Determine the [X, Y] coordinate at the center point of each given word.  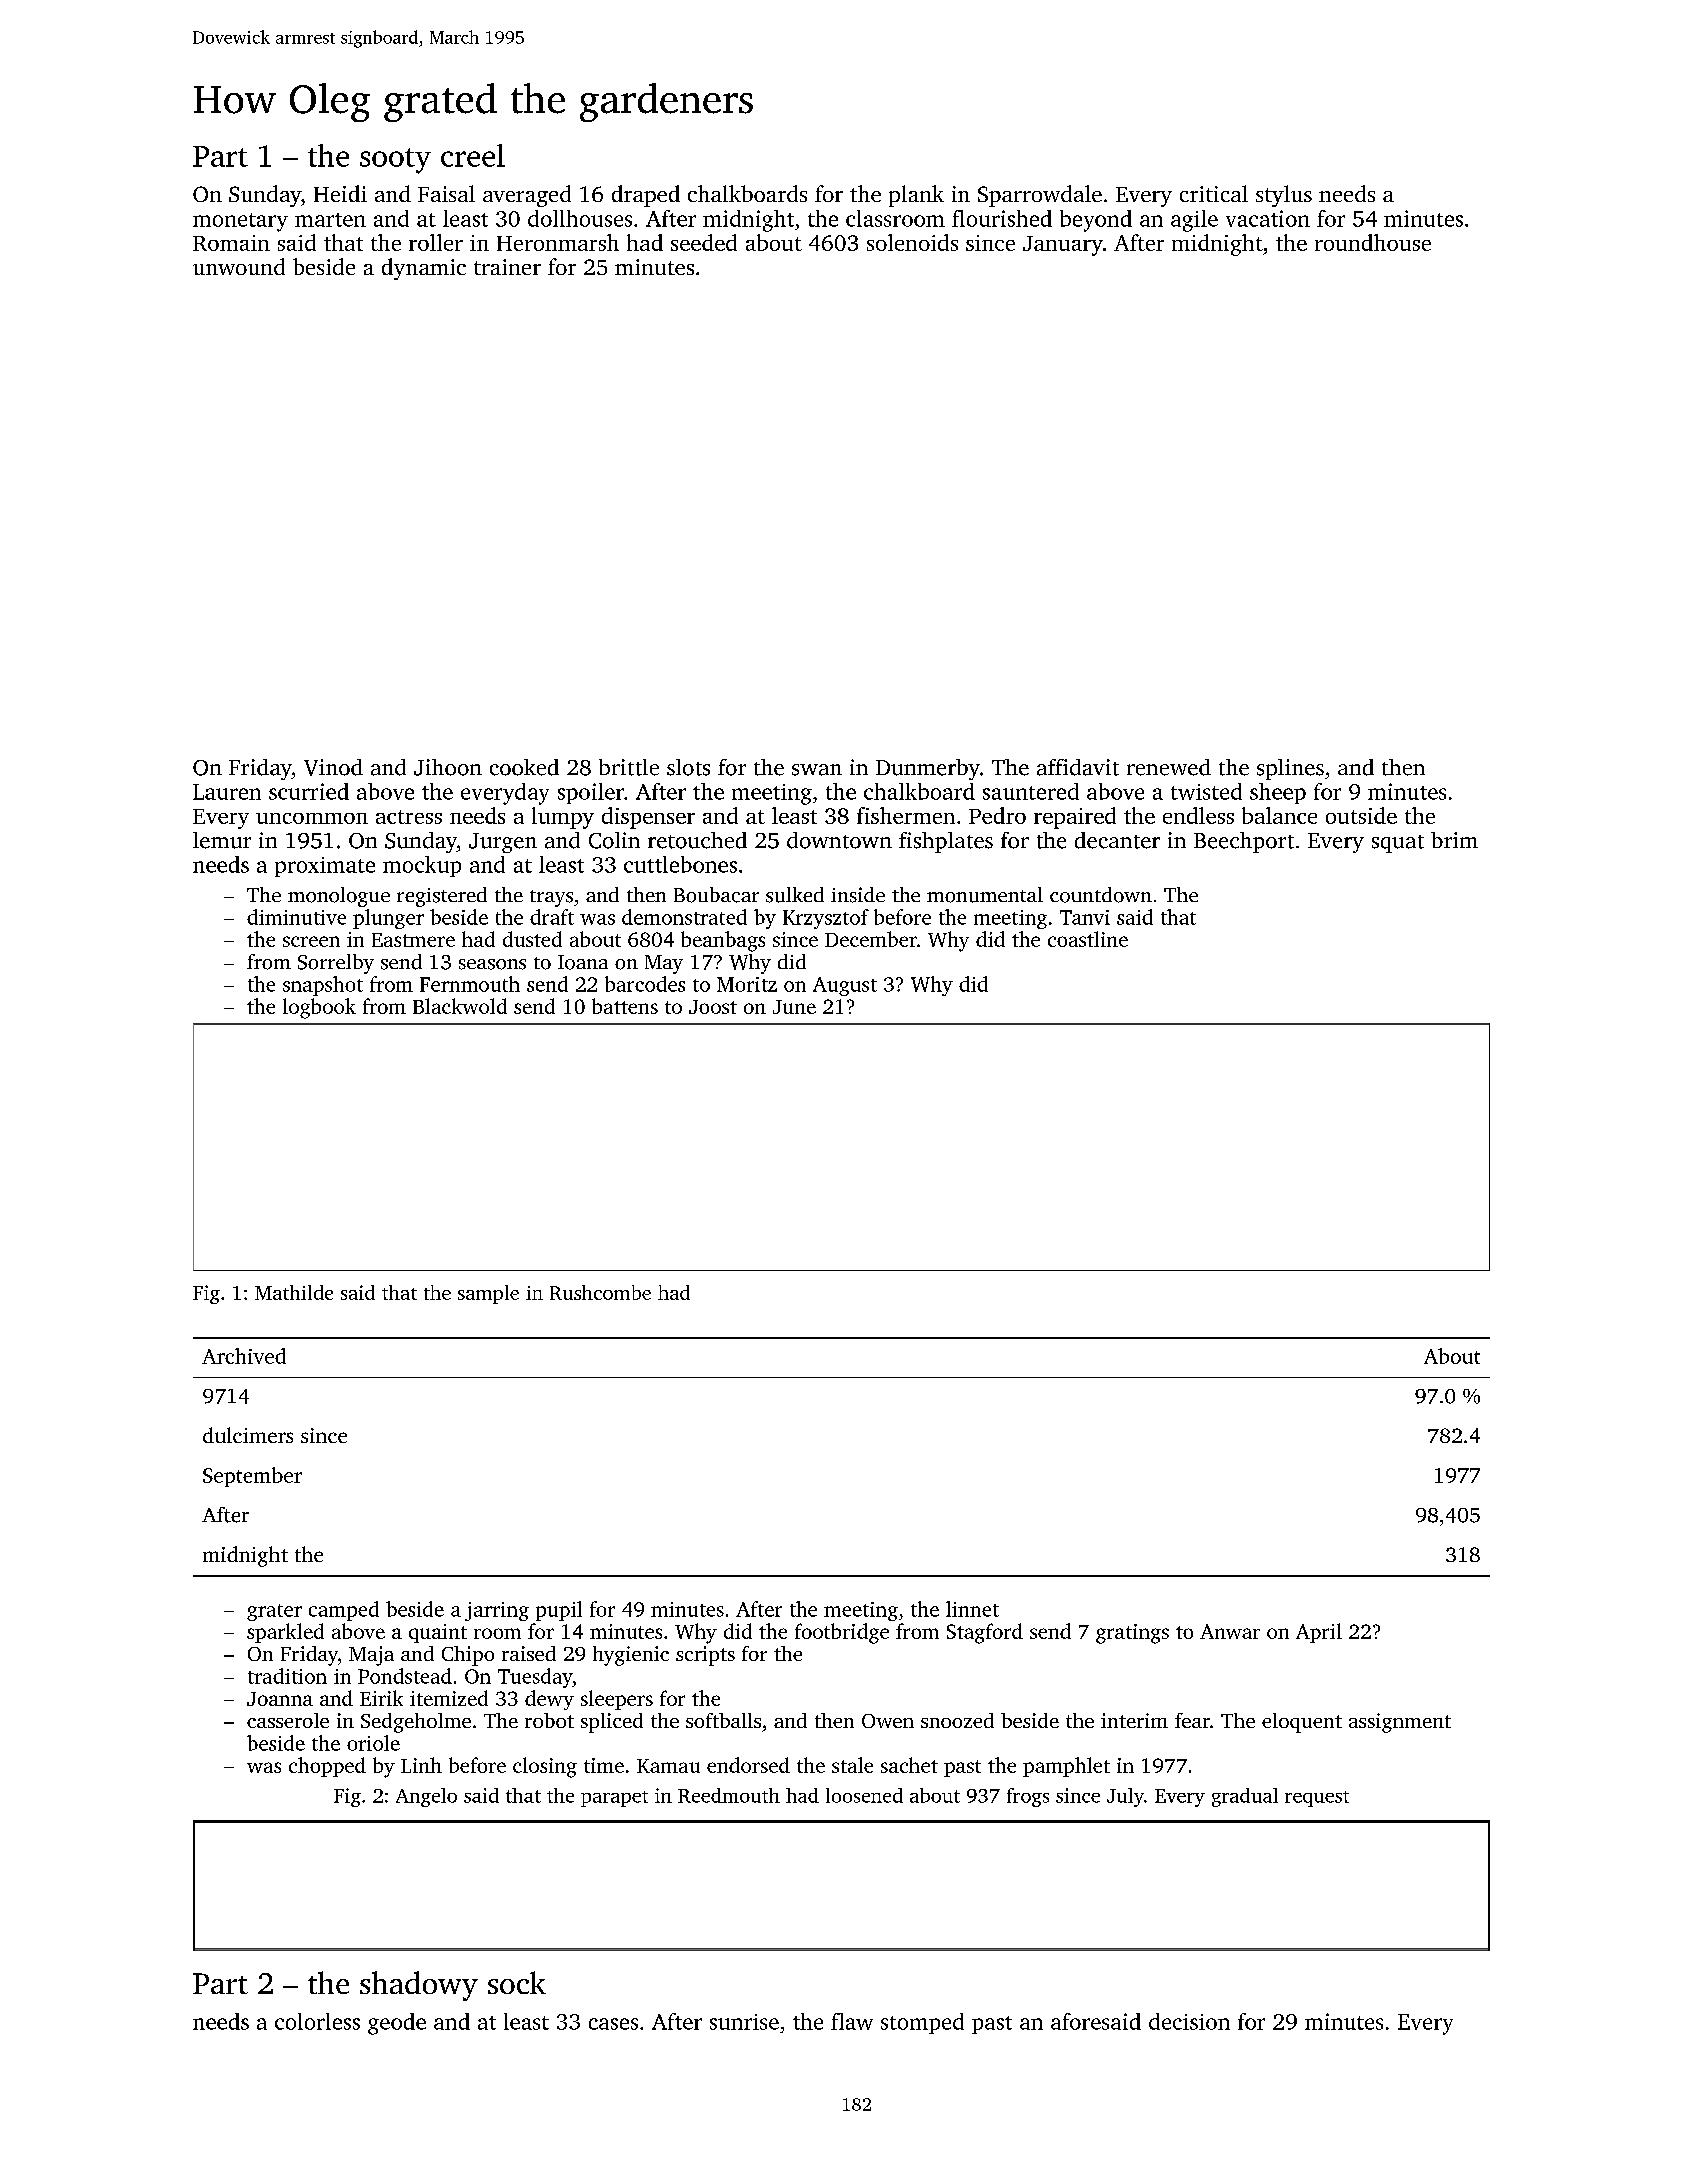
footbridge [842, 1633]
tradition [287, 1676]
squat [1398, 844]
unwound [239, 266]
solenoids [912, 242]
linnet [972, 1609]
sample [488, 1294]
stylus [1284, 196]
